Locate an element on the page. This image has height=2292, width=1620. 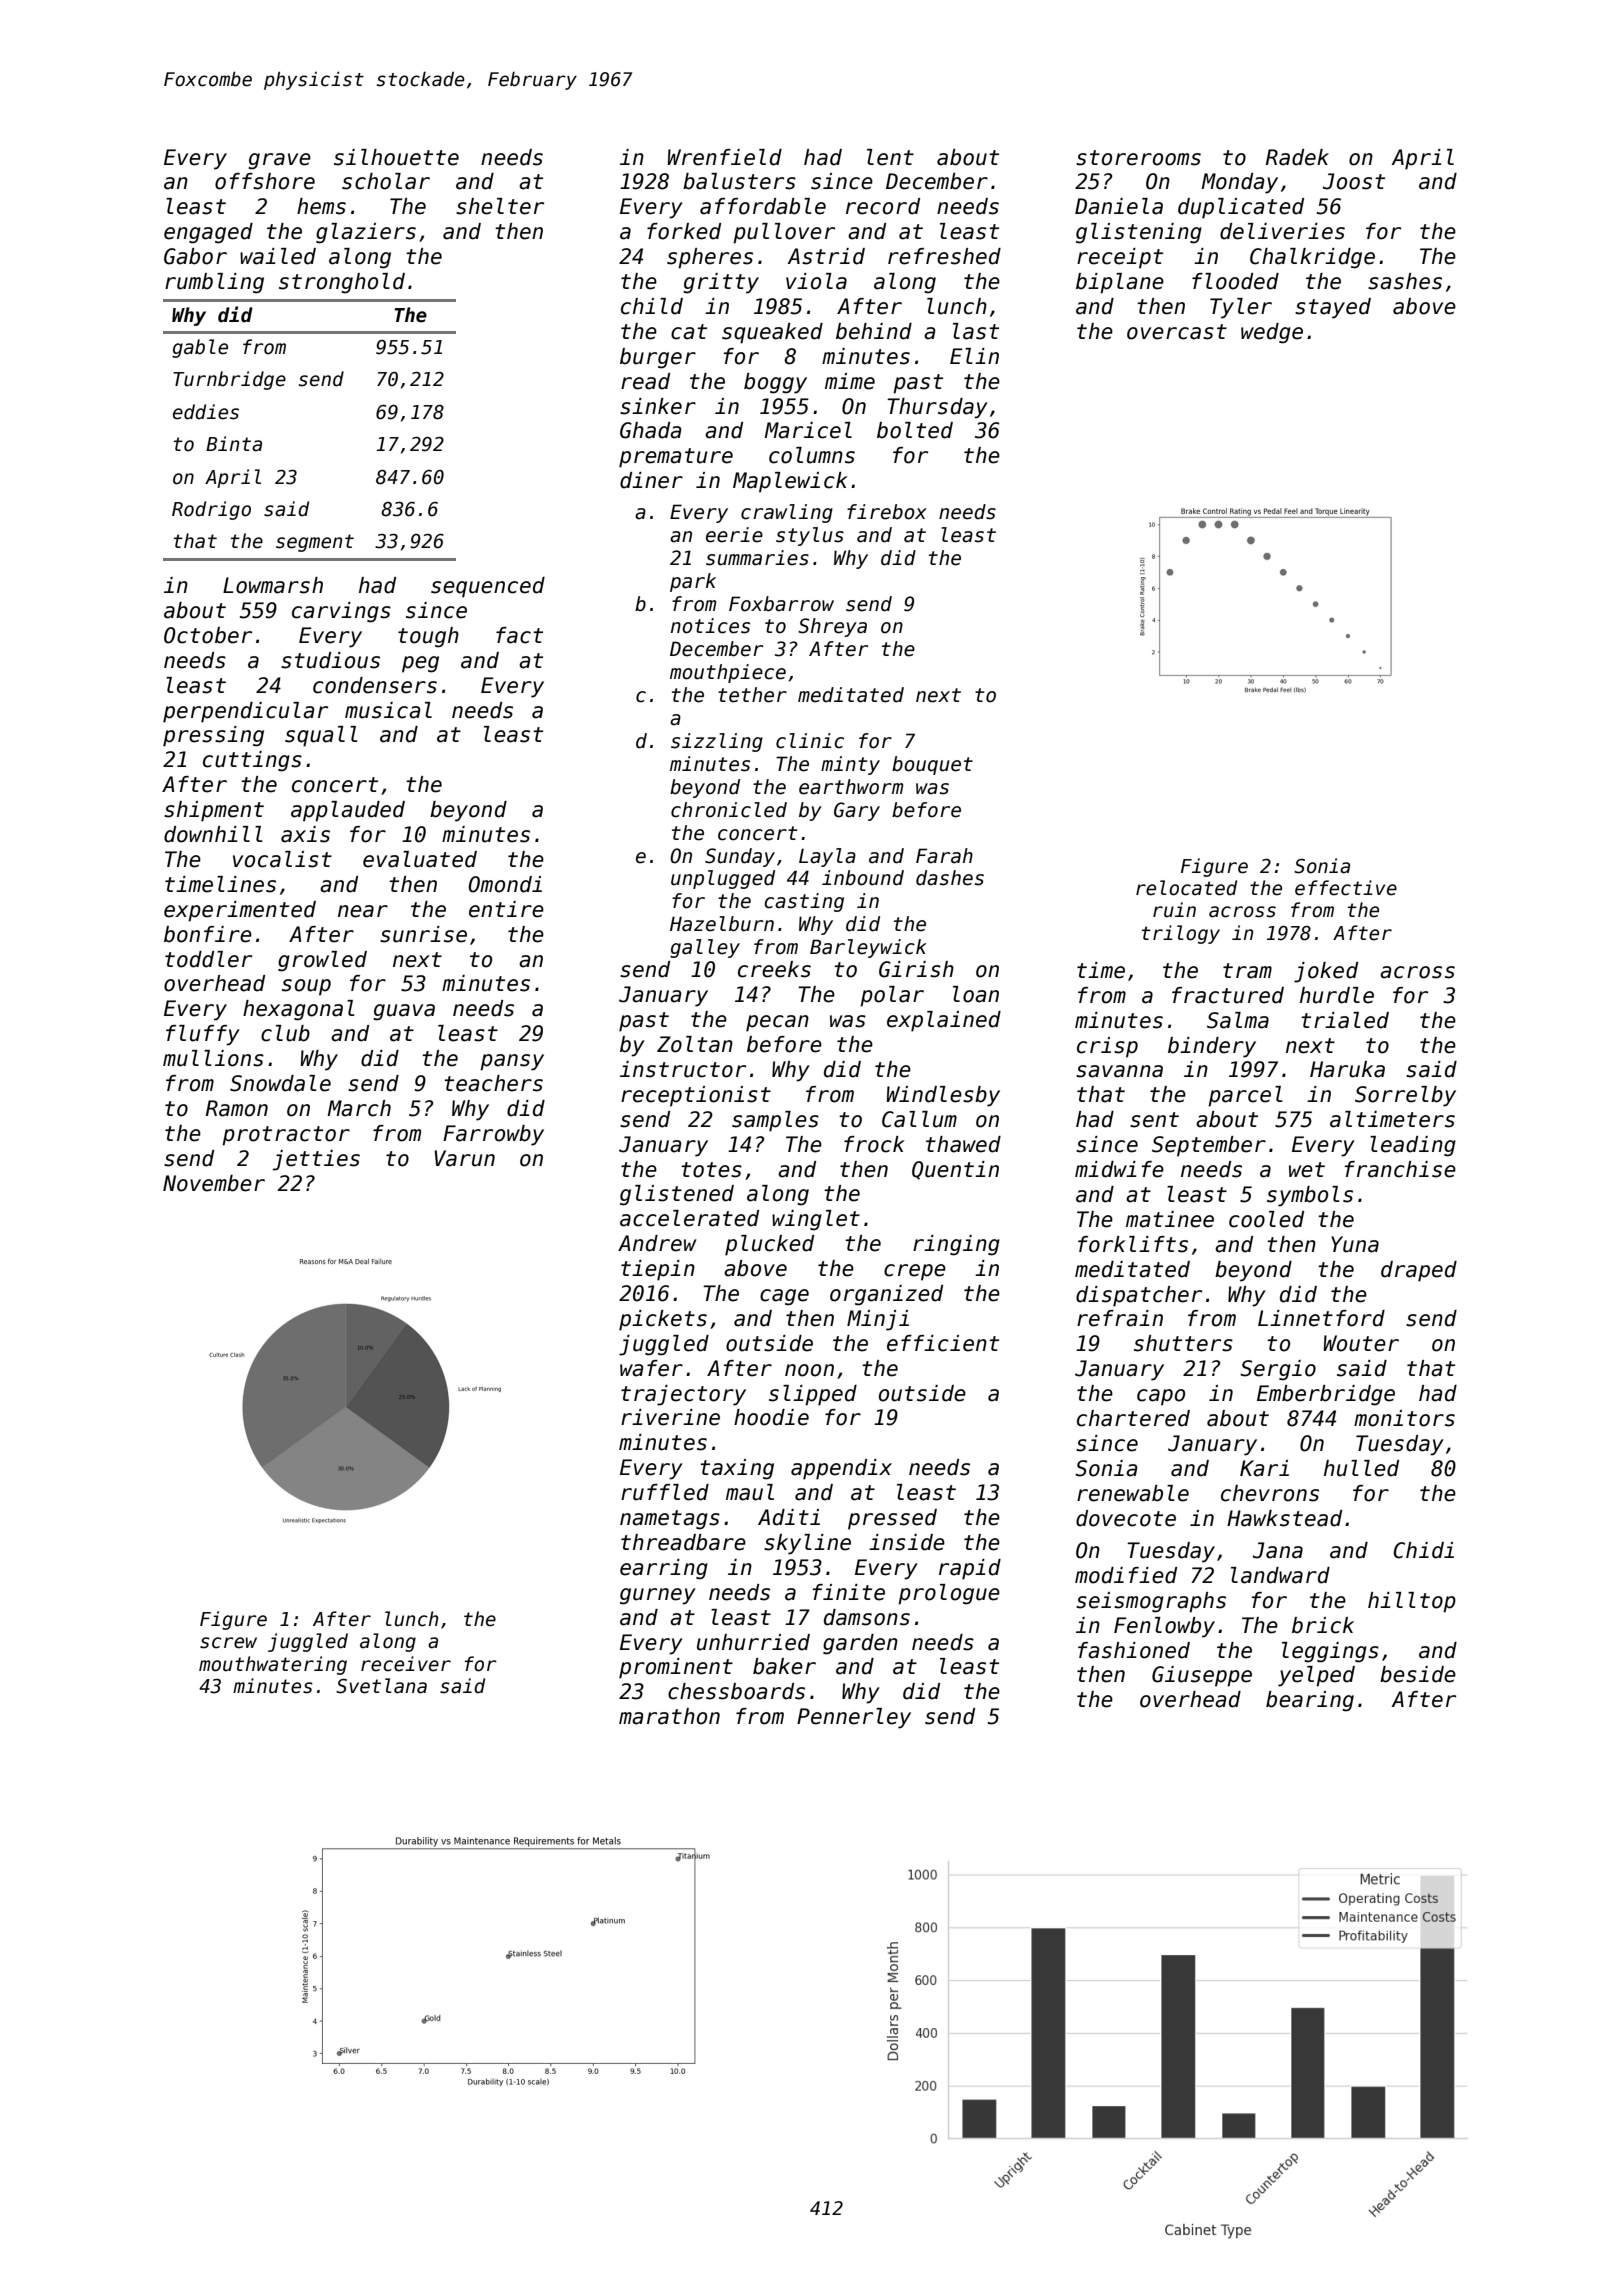
Svetlana is located at coordinates (381, 1686).
